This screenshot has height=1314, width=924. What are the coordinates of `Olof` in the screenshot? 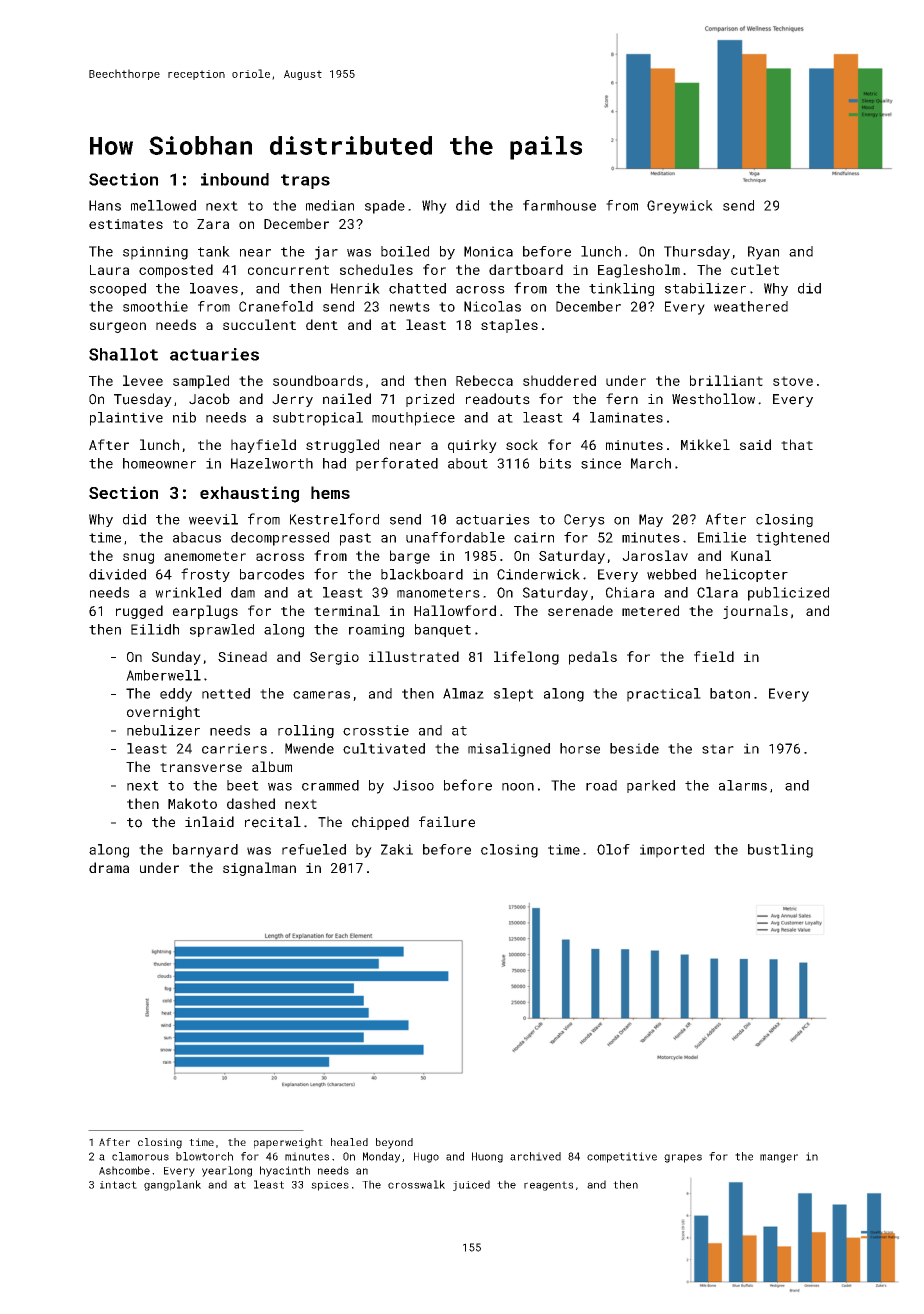 It's located at (613, 849).
